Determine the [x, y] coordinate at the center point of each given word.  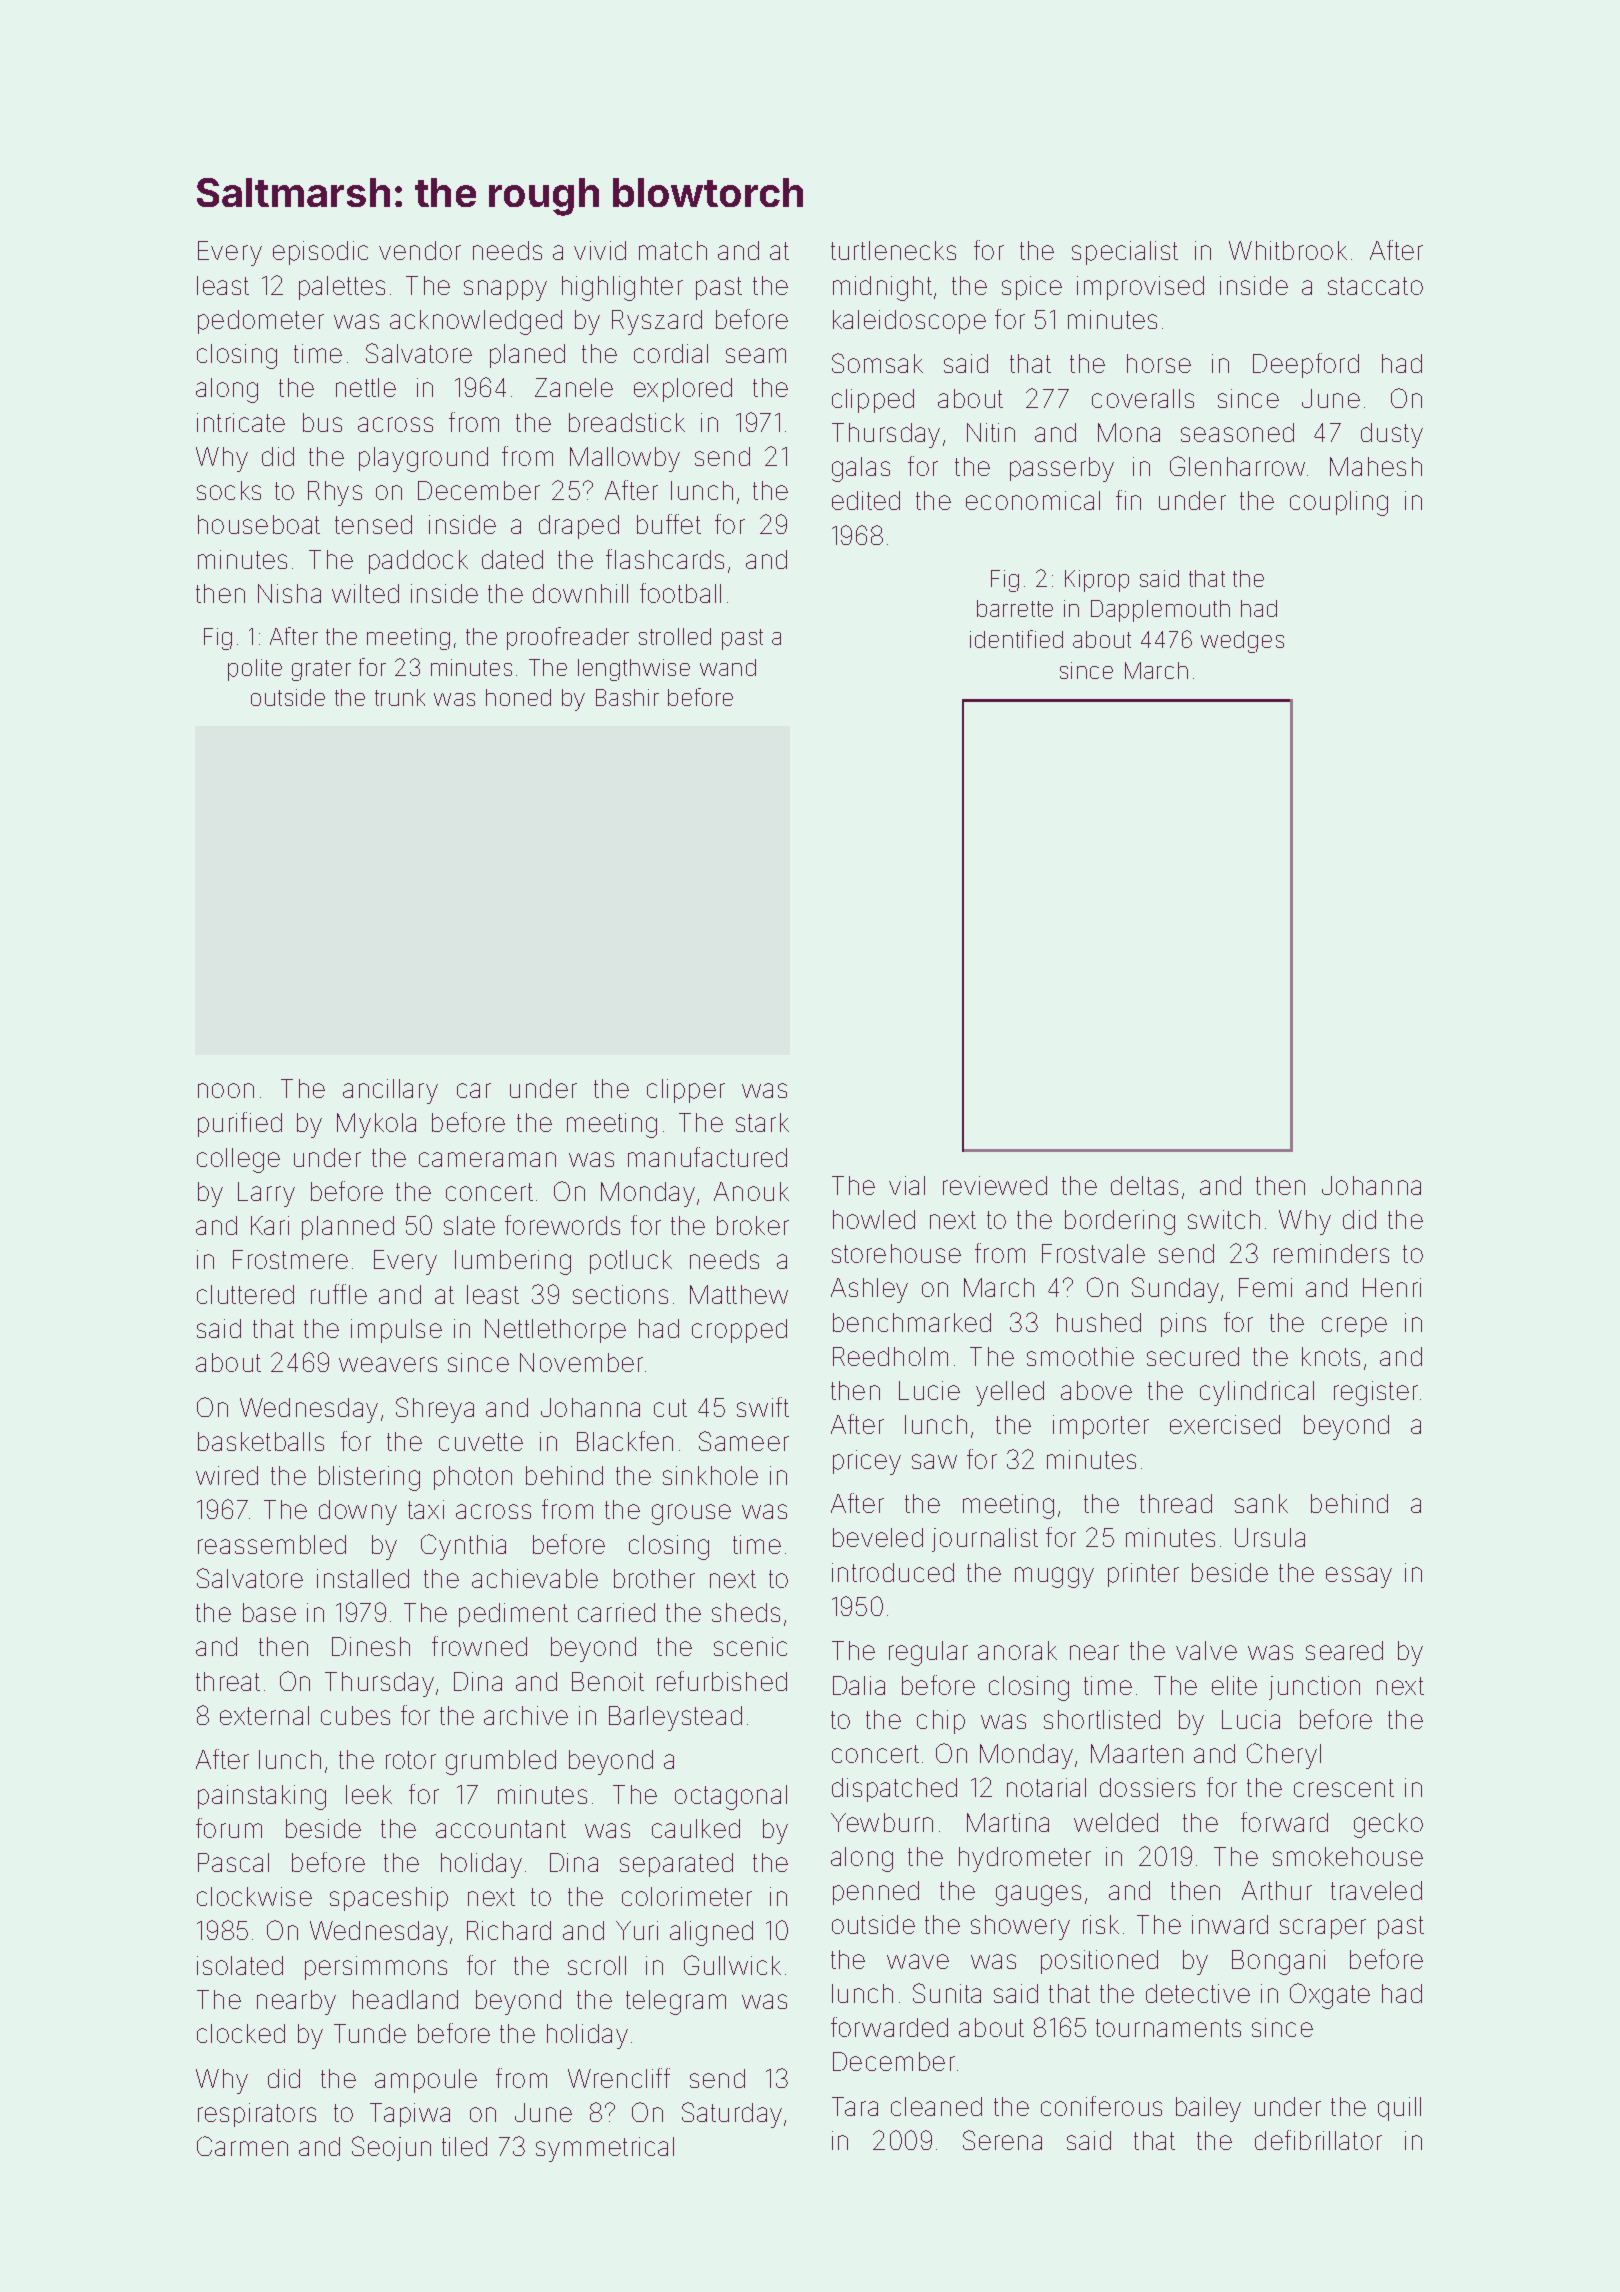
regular [928, 1653]
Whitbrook [1288, 250]
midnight [882, 288]
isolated [240, 1965]
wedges [1242, 642]
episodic [320, 253]
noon [226, 1090]
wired [227, 1475]
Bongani [1278, 1962]
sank [1261, 1503]
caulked [696, 1828]
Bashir [627, 697]
